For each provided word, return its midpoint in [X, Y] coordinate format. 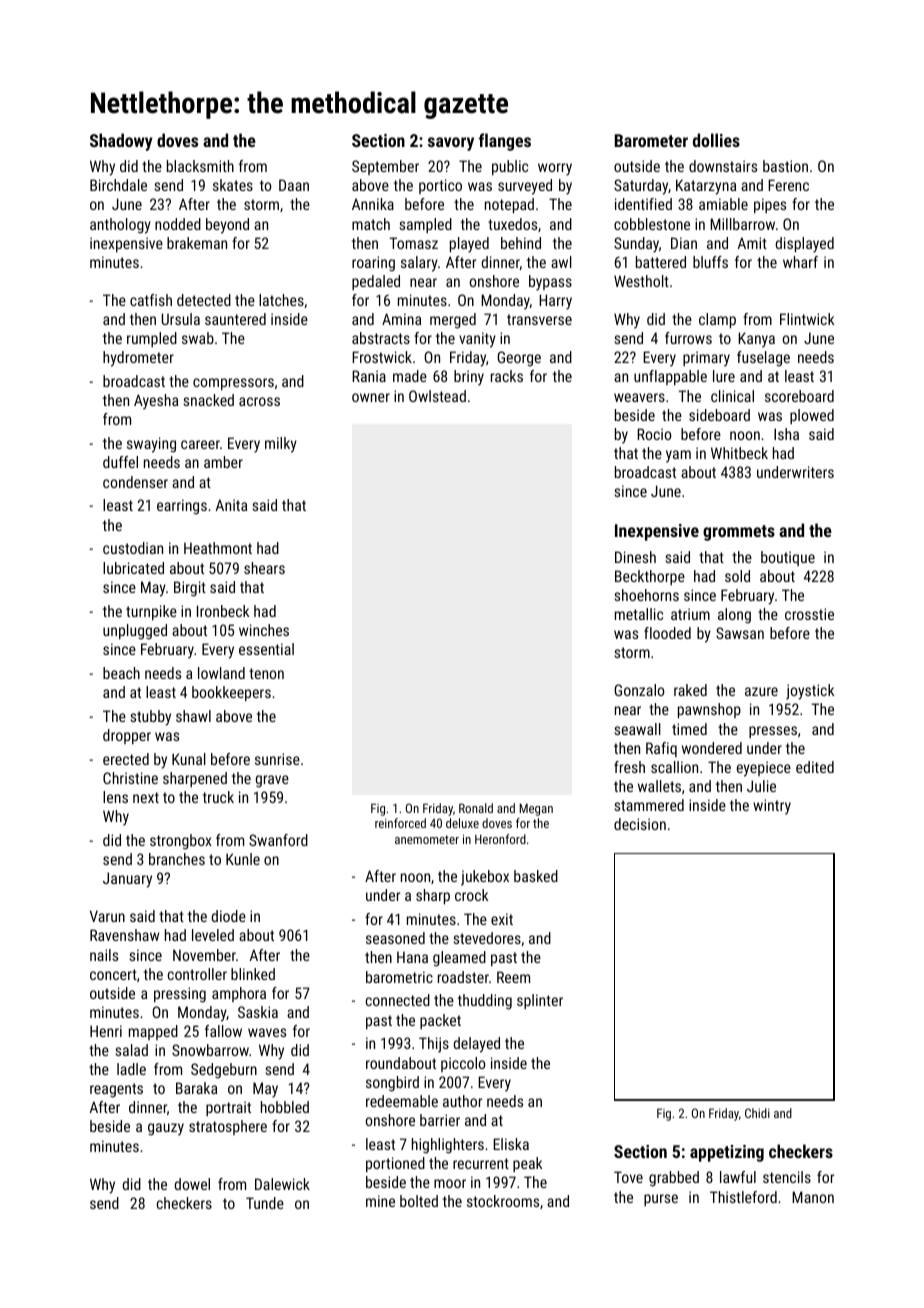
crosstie [809, 614]
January [127, 880]
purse [661, 1200]
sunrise [277, 759]
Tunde [265, 1203]
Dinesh [635, 557]
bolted [419, 1201]
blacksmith [200, 166]
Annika [373, 204]
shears [264, 568]
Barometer [651, 140]
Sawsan [740, 633]
